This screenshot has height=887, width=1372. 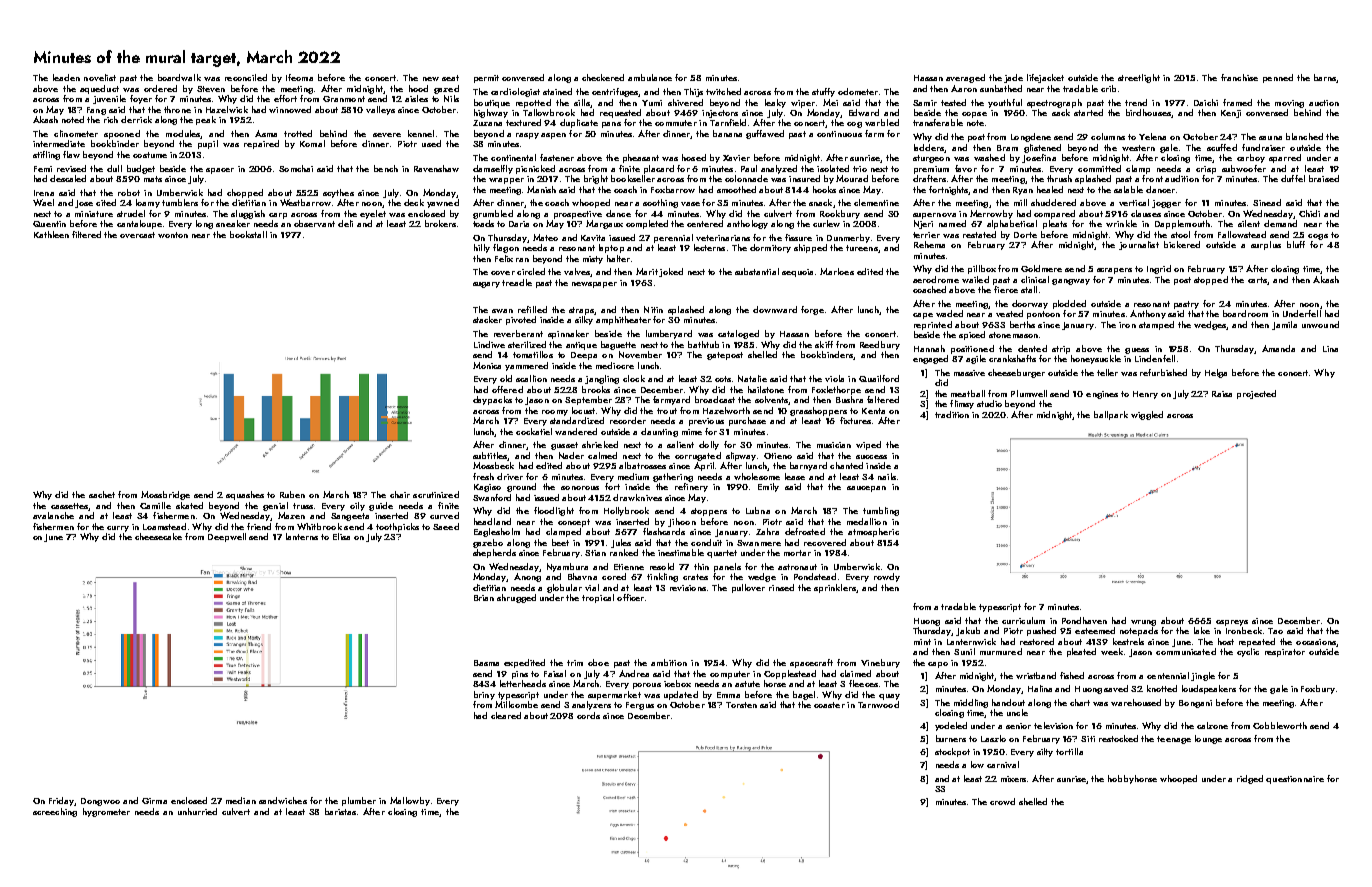 I want to click on briny, so click(x=484, y=695).
